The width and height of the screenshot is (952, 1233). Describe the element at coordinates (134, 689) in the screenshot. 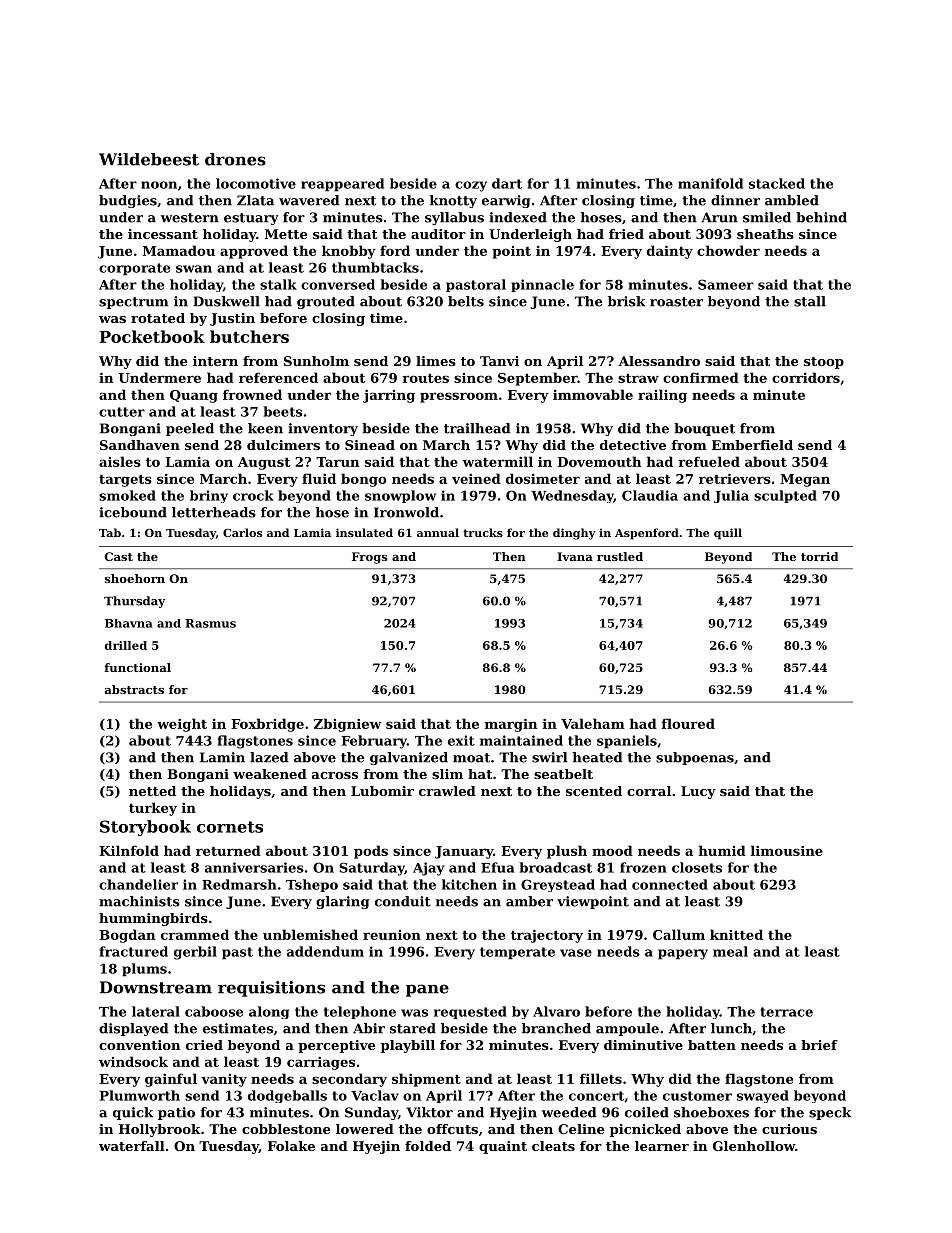

I see `abstracts` at that location.
